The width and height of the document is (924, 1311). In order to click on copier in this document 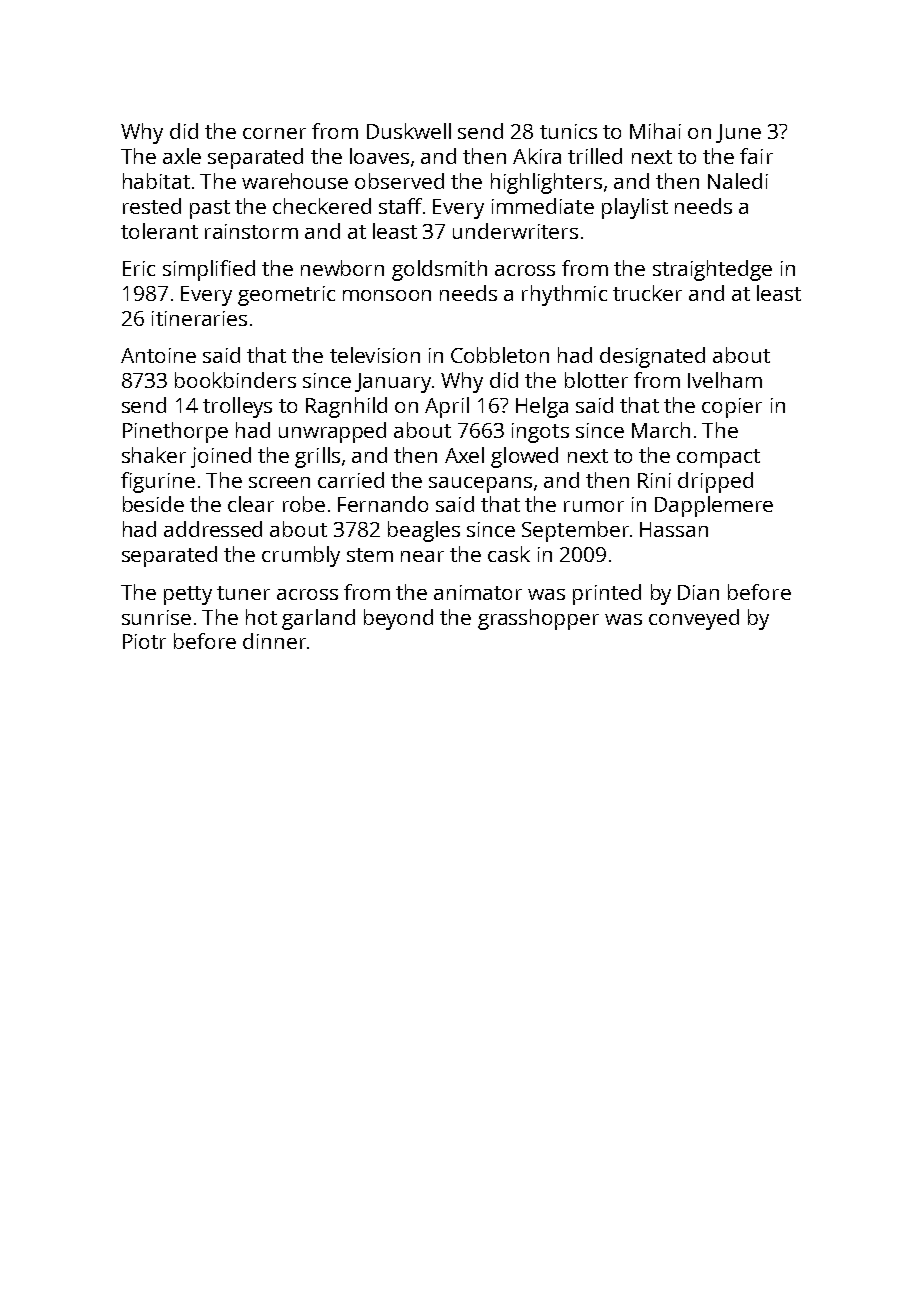, I will do `click(732, 408)`.
